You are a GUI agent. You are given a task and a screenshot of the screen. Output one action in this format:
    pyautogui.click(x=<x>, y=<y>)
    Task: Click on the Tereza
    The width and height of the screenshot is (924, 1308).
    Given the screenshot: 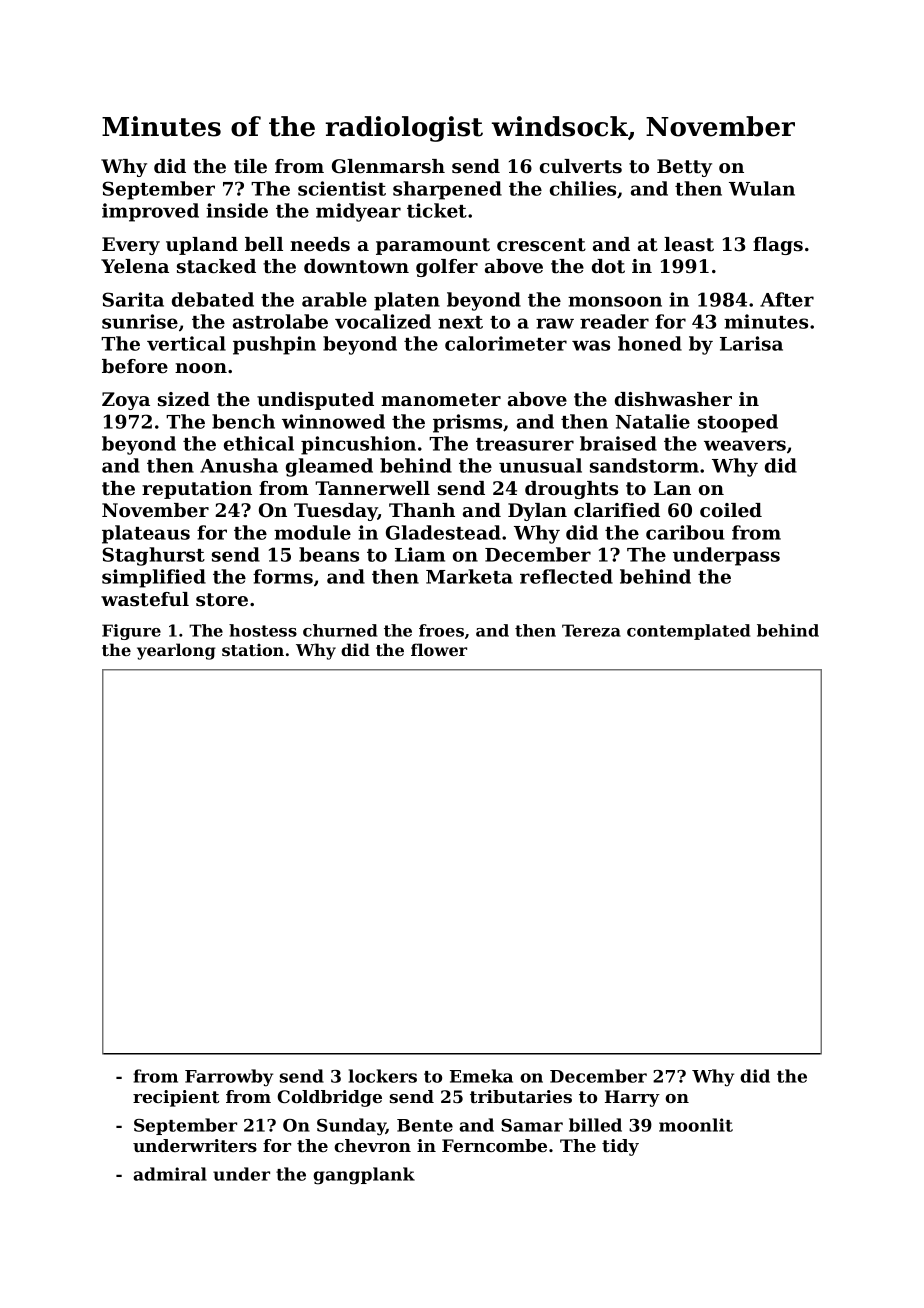 What is the action you would take?
    pyautogui.click(x=591, y=630)
